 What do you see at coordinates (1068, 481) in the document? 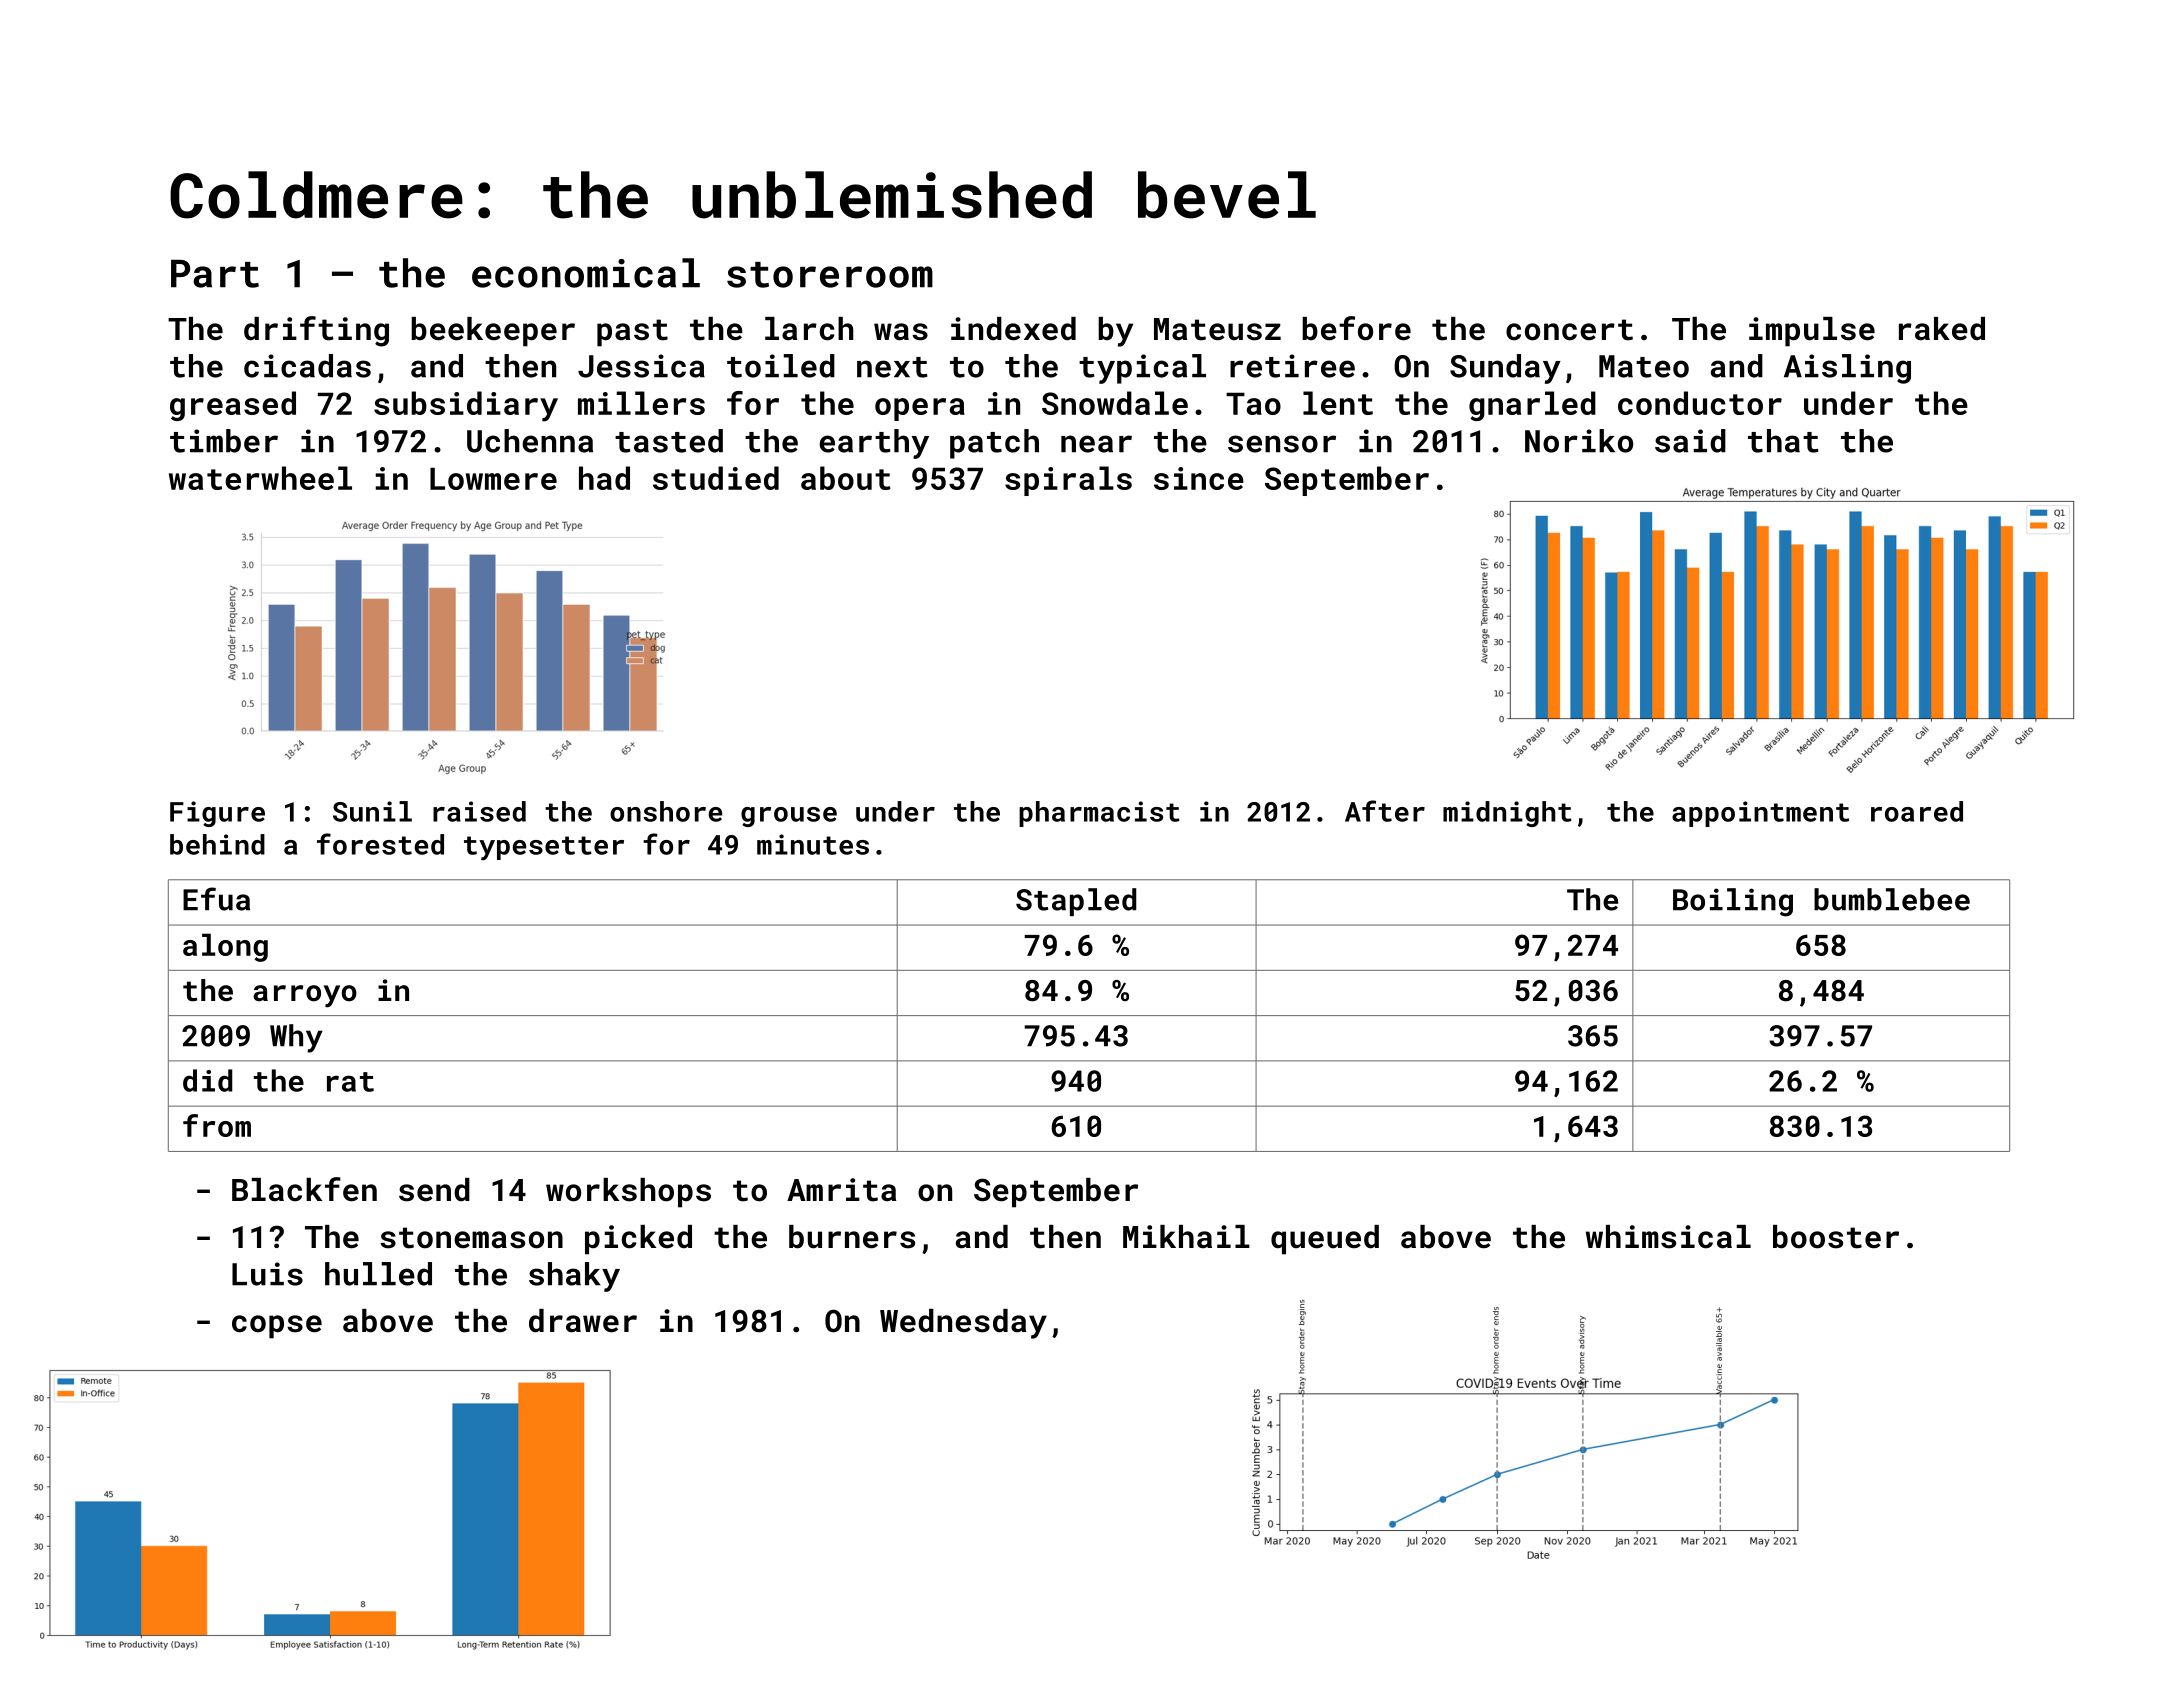
I see `spirals` at bounding box center [1068, 481].
